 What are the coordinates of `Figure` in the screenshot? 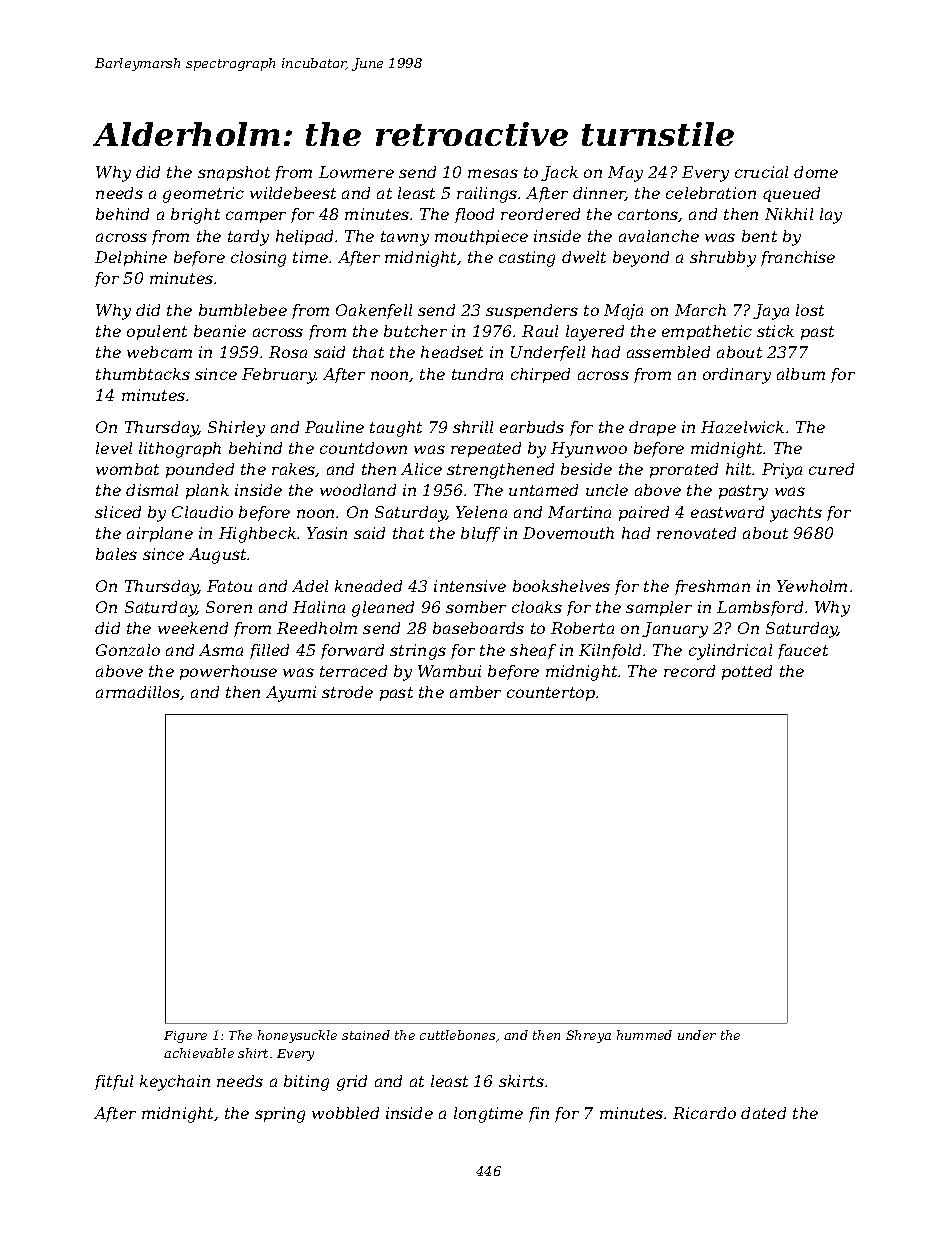 It's located at (185, 1037).
